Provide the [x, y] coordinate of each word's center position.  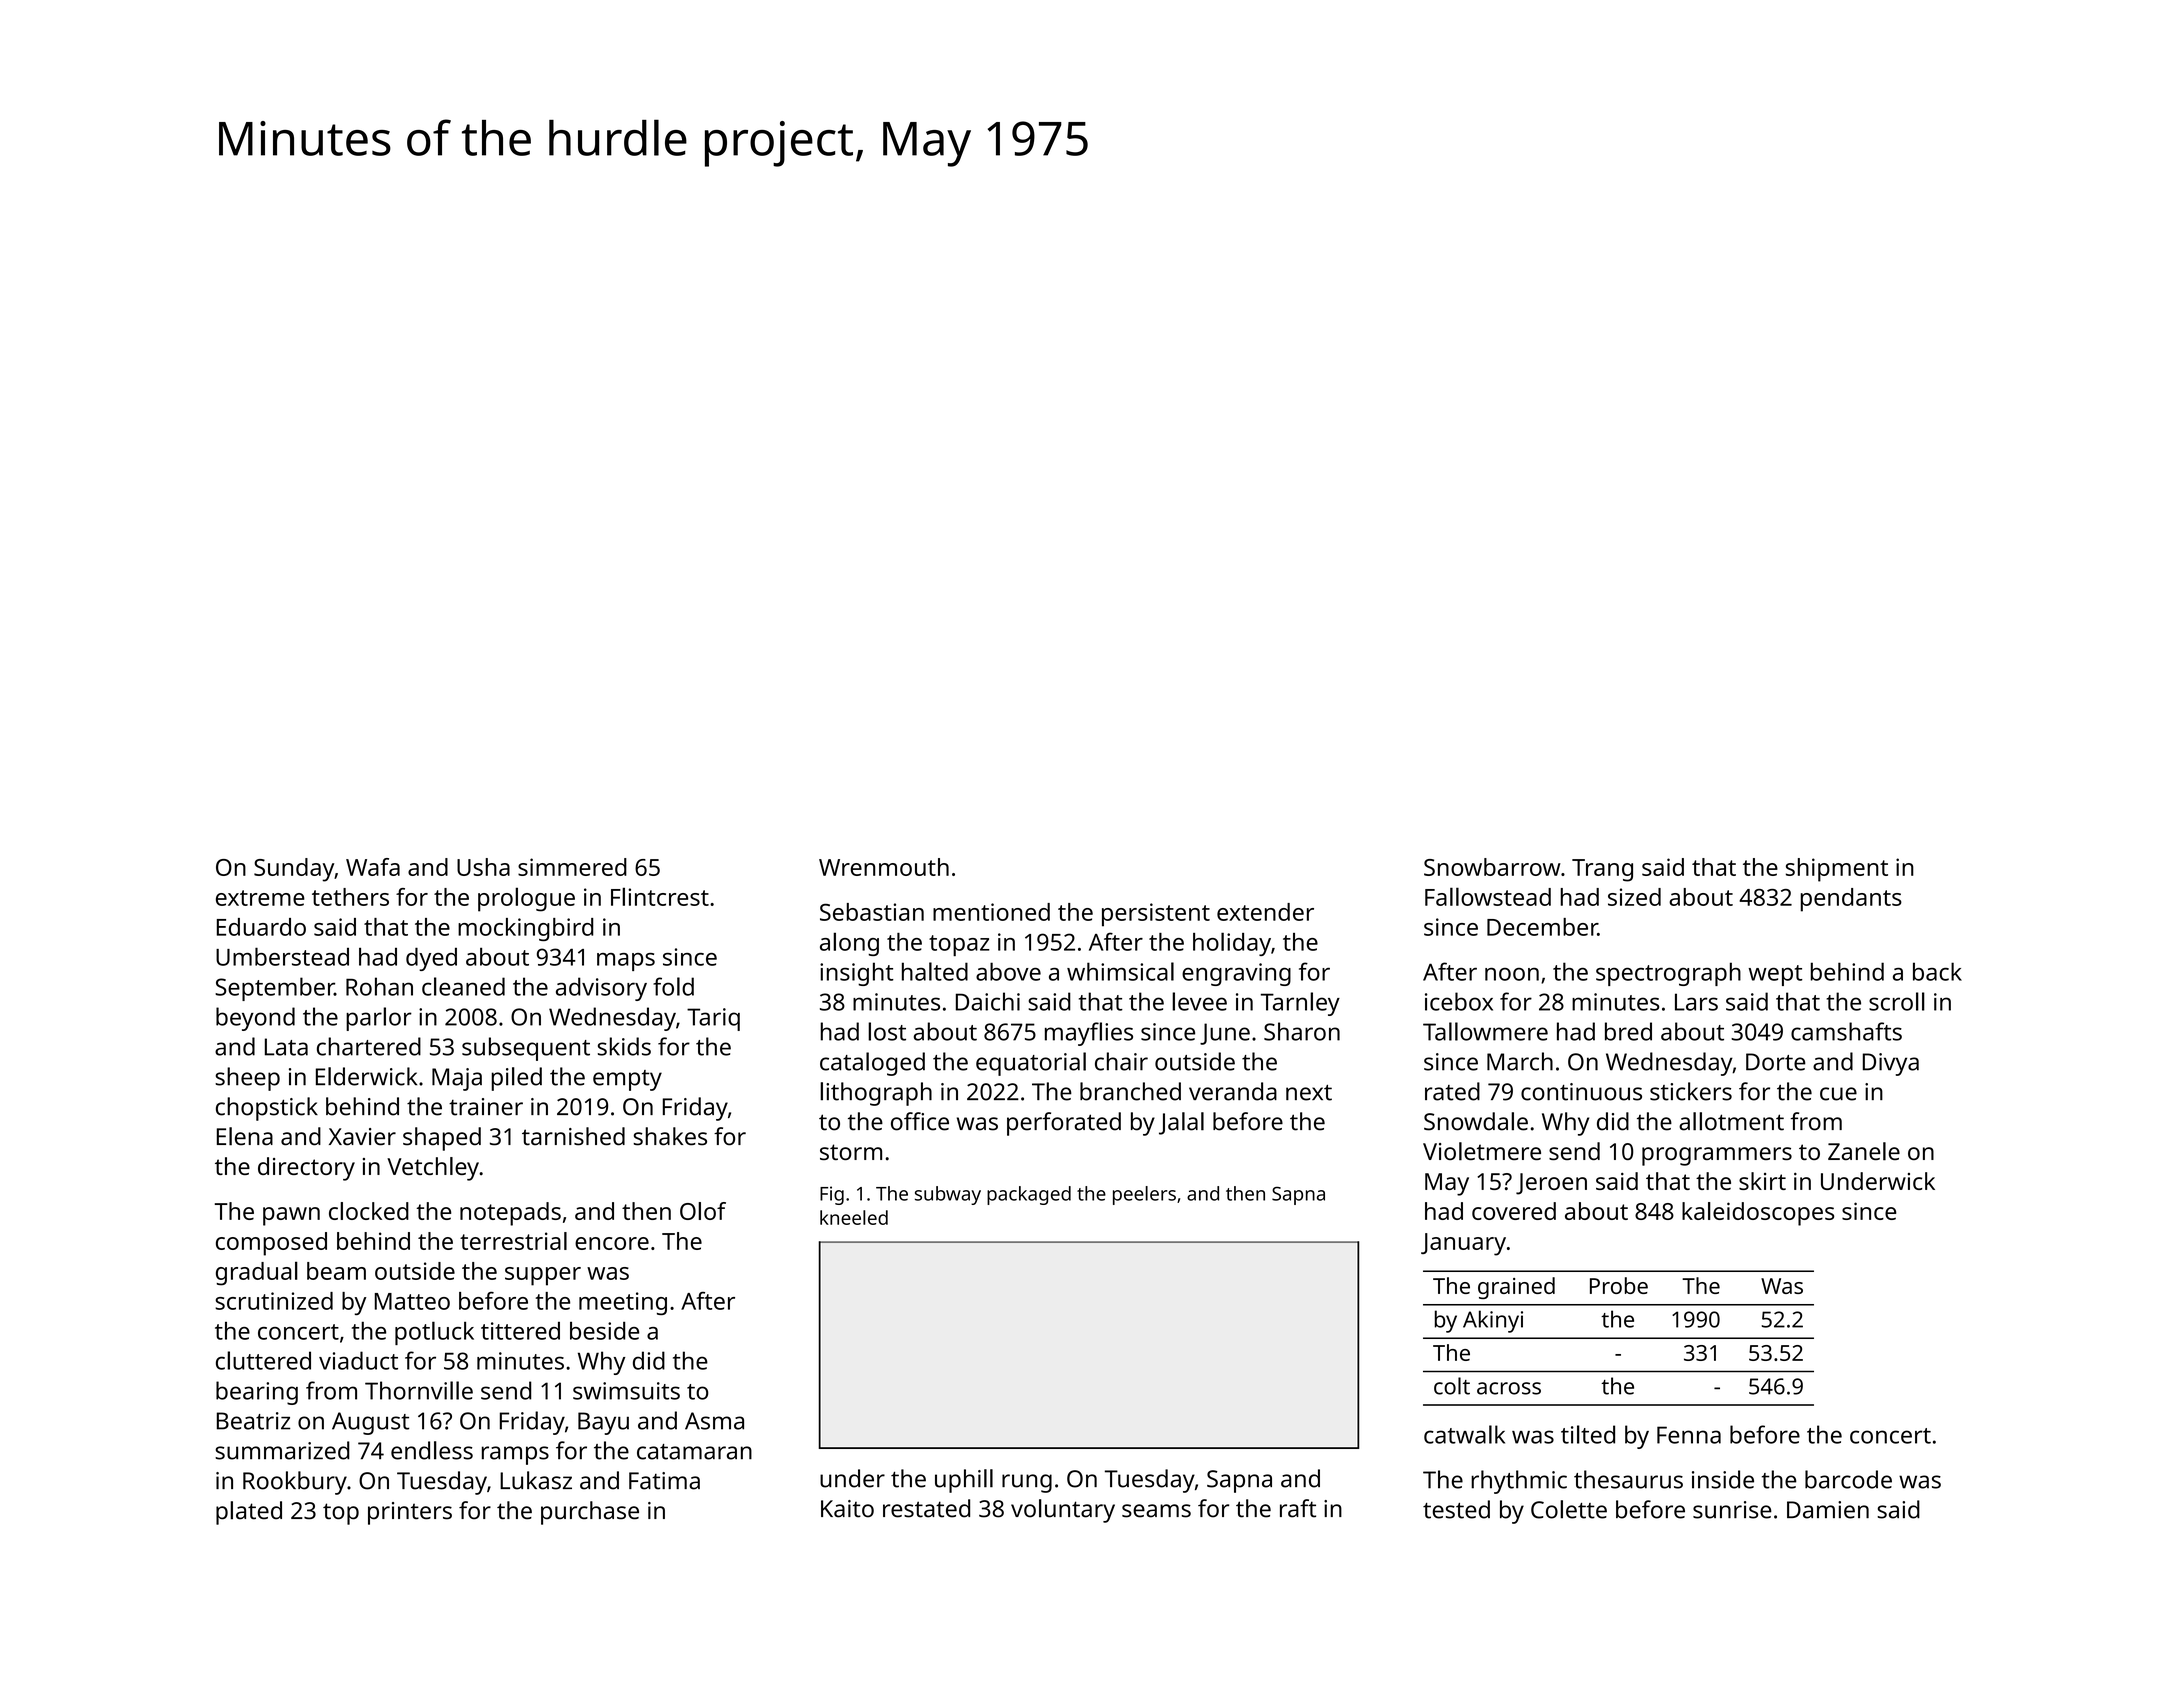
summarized [282, 1450]
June [1225, 1034]
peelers [1144, 1195]
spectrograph [1668, 974]
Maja [457, 1079]
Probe [1619, 1285]
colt [1452, 1386]
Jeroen [1551, 1184]
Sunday [294, 870]
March [1520, 1061]
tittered [520, 1331]
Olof [703, 1211]
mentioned [991, 912]
